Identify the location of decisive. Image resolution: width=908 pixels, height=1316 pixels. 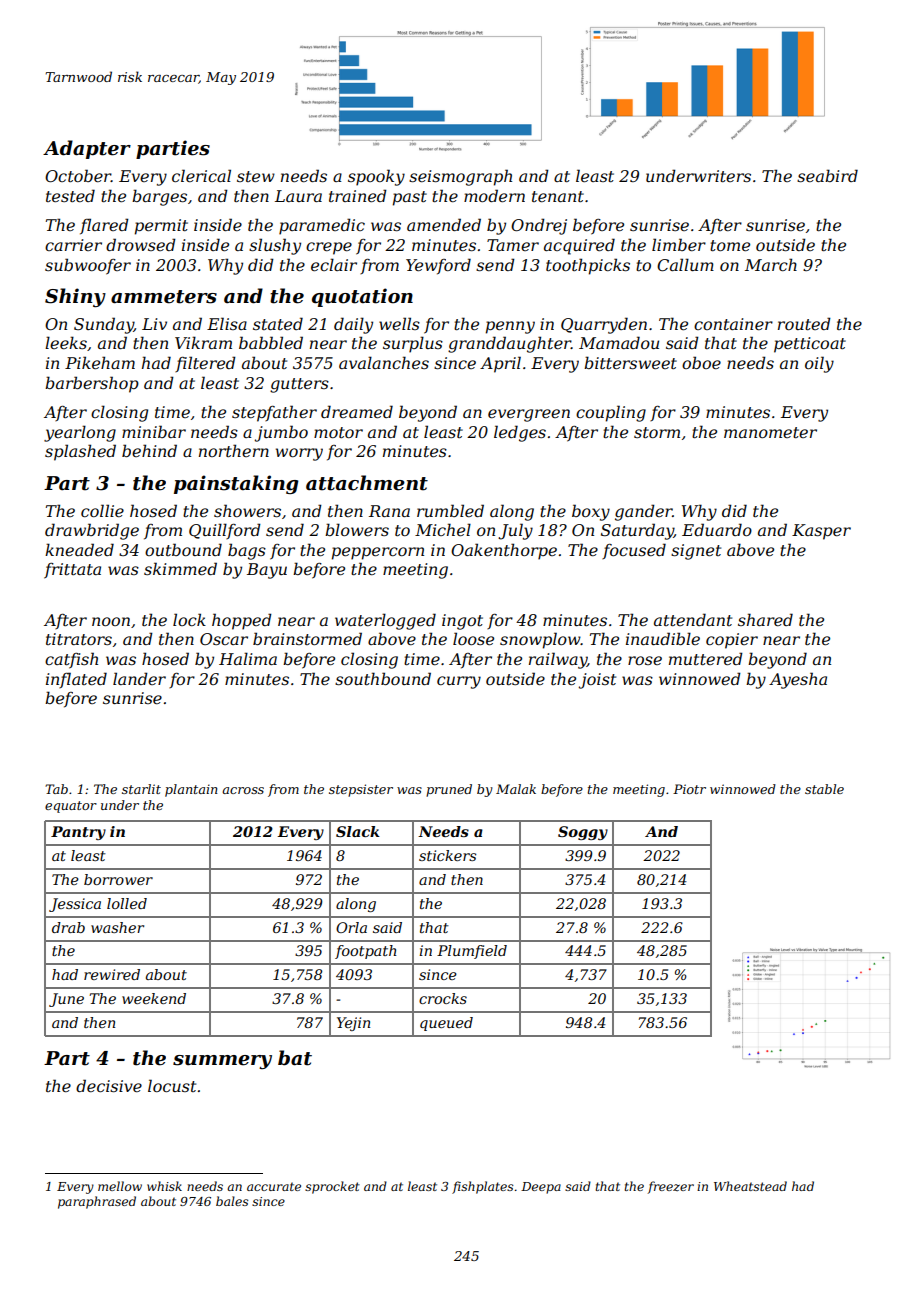
(109, 1085).
